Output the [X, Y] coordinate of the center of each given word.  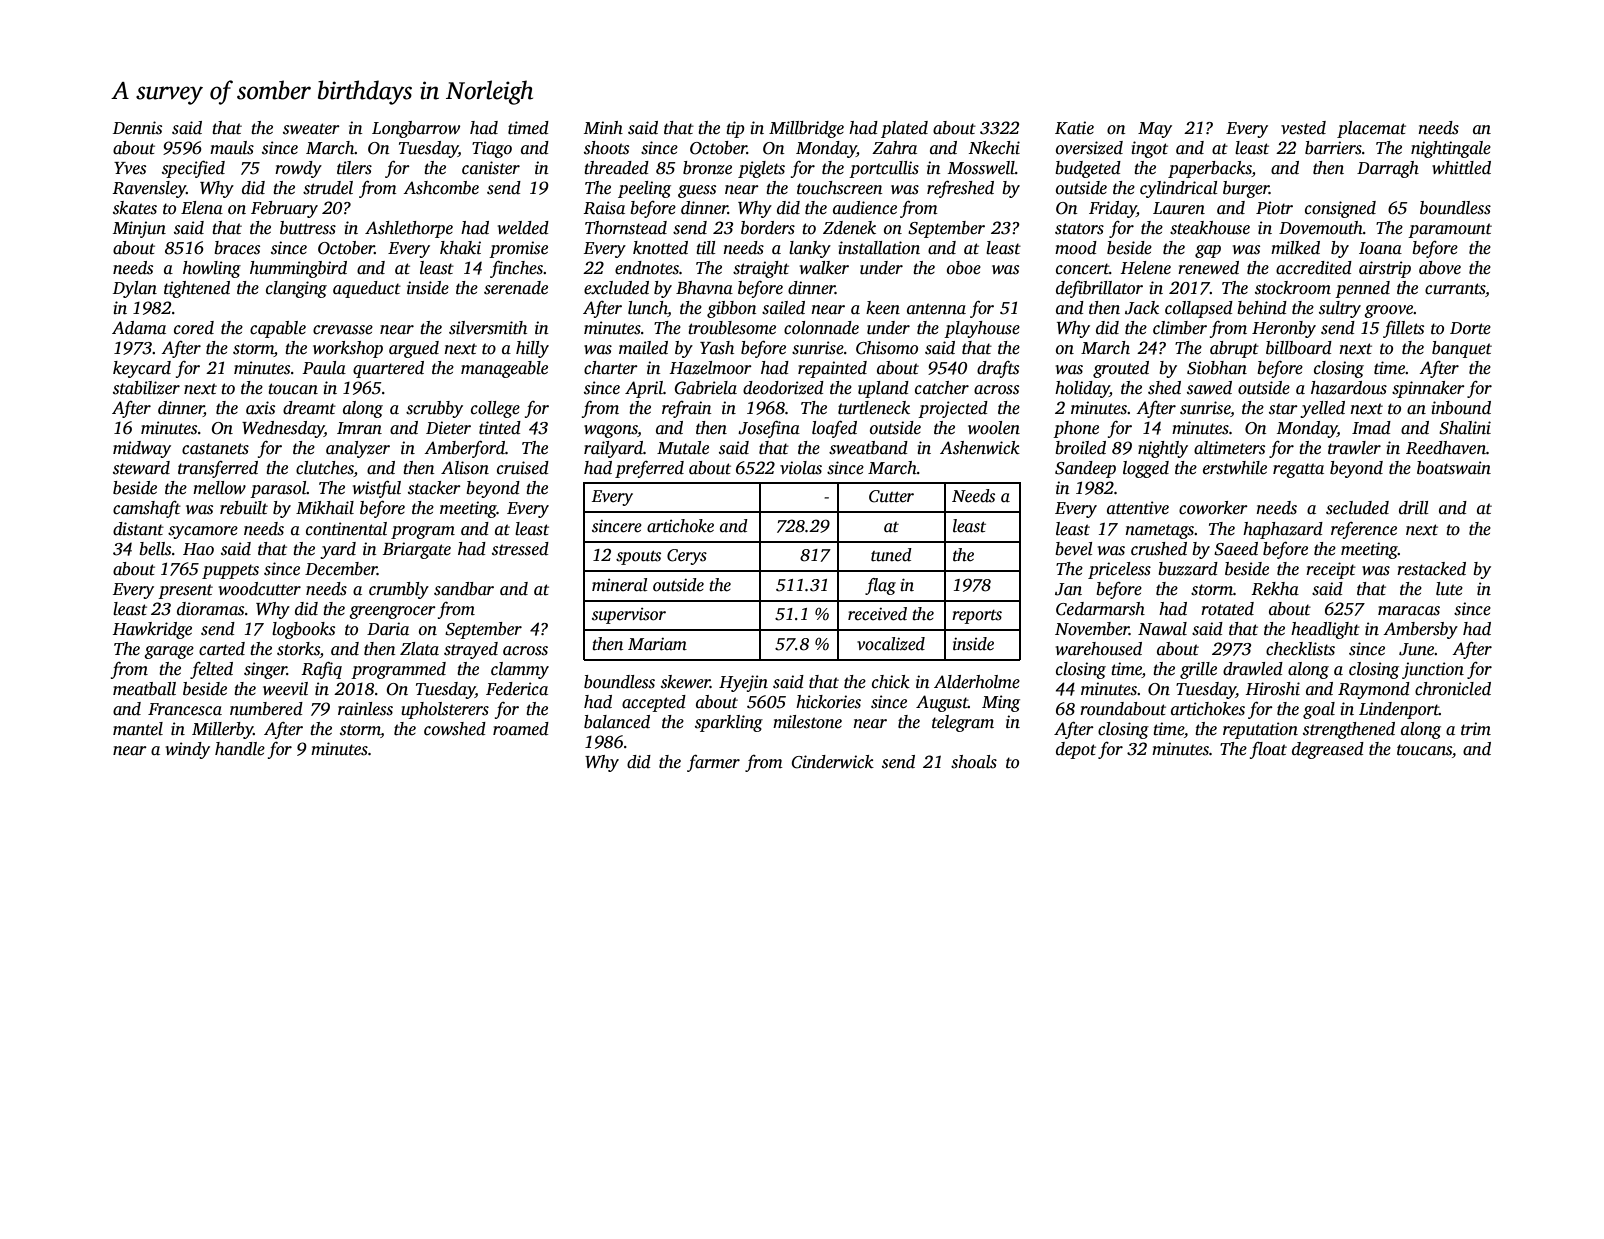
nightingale [1451, 149]
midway [142, 449]
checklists [1300, 649]
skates [135, 208]
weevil [285, 689]
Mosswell [981, 168]
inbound [1461, 408]
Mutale [683, 448]
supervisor [629, 616]
